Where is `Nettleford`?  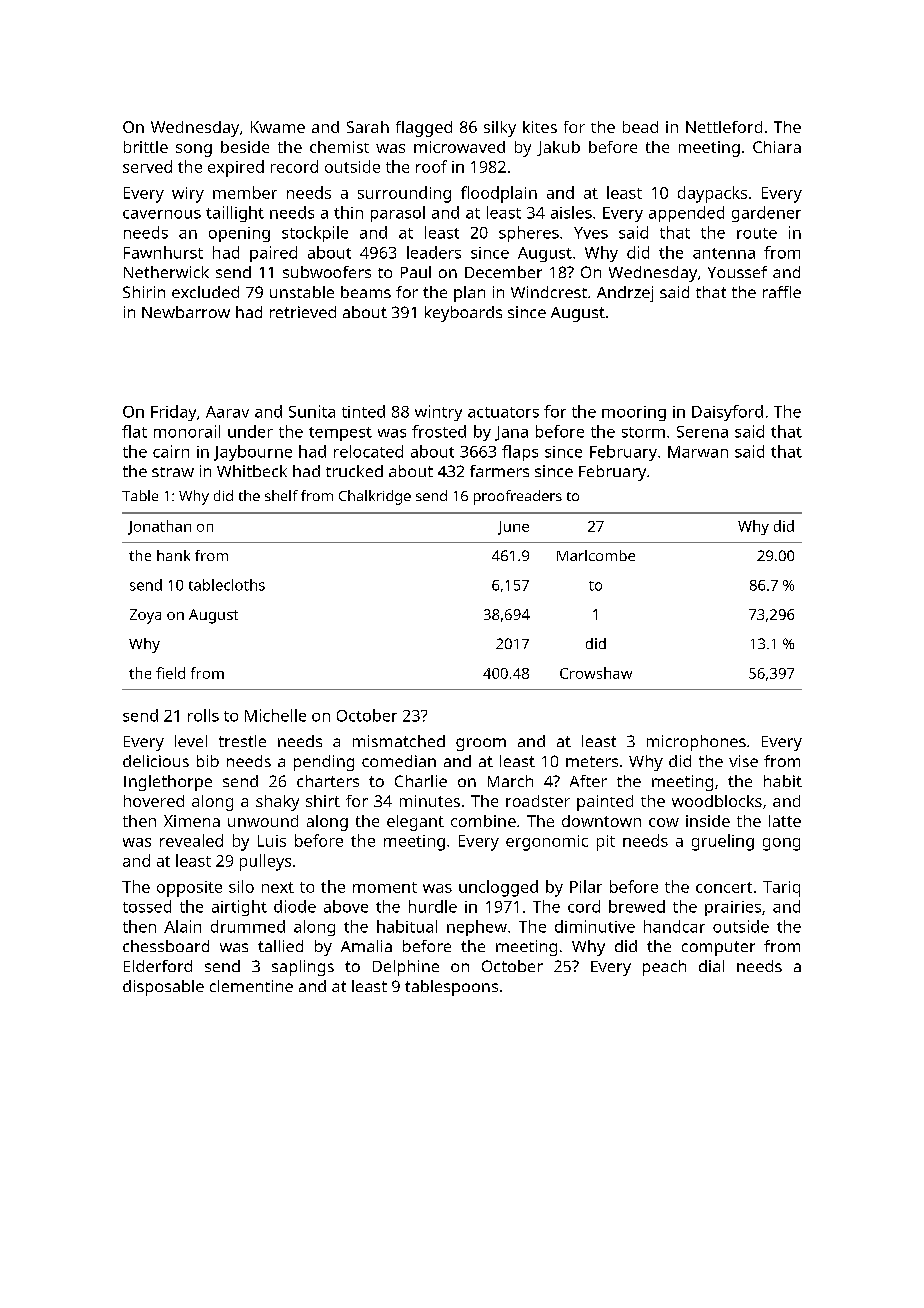 Nettleford is located at coordinates (724, 127).
